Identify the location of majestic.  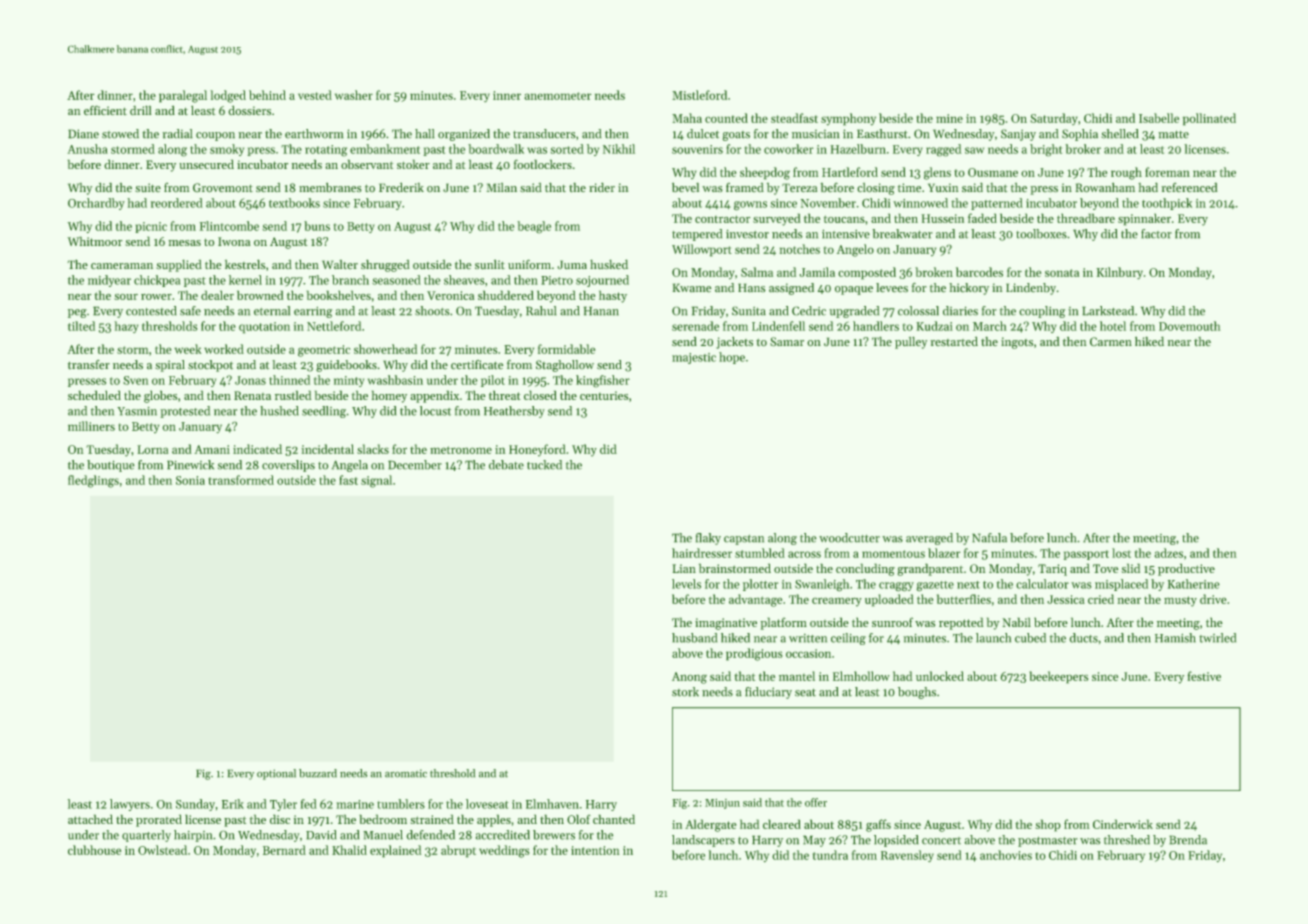
(694, 358).
